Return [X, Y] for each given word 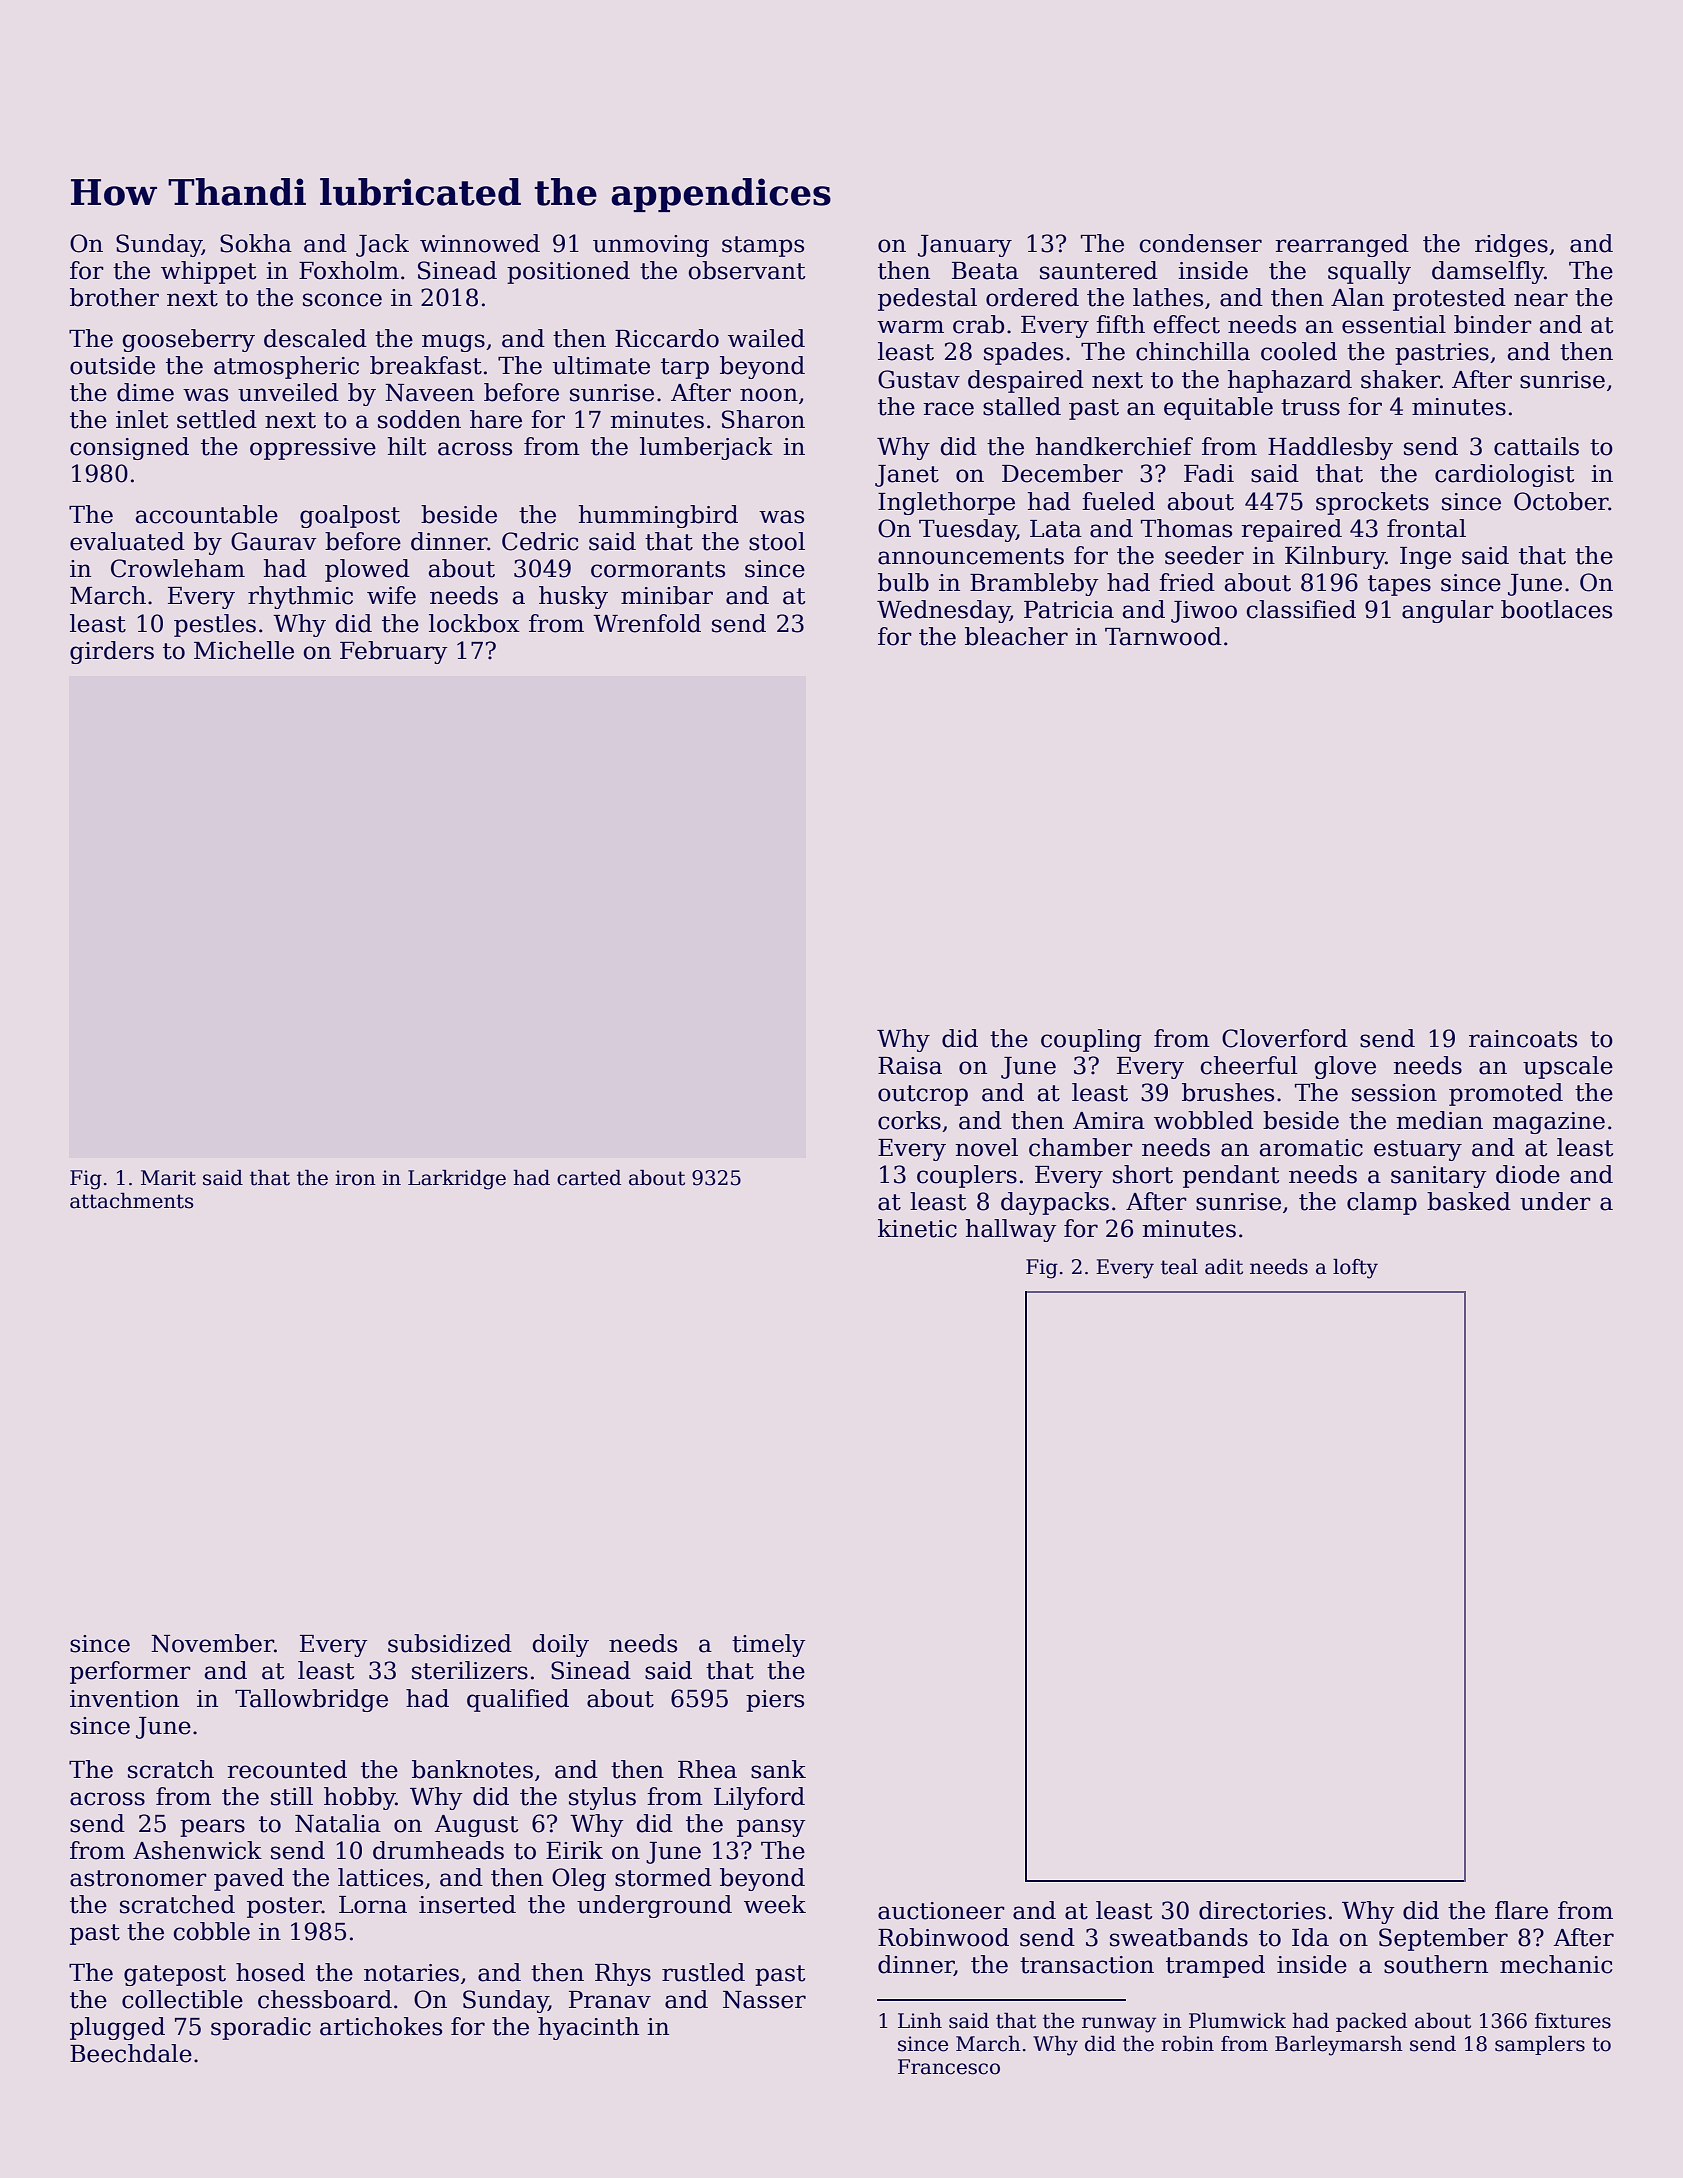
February [393, 652]
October [1561, 501]
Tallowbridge [311, 1700]
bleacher [1016, 636]
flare [1521, 1910]
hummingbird [658, 516]
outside [112, 365]
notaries [411, 1973]
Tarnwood [1163, 636]
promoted [1506, 1094]
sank [778, 1769]
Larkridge [457, 1180]
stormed [663, 1877]
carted [589, 1178]
